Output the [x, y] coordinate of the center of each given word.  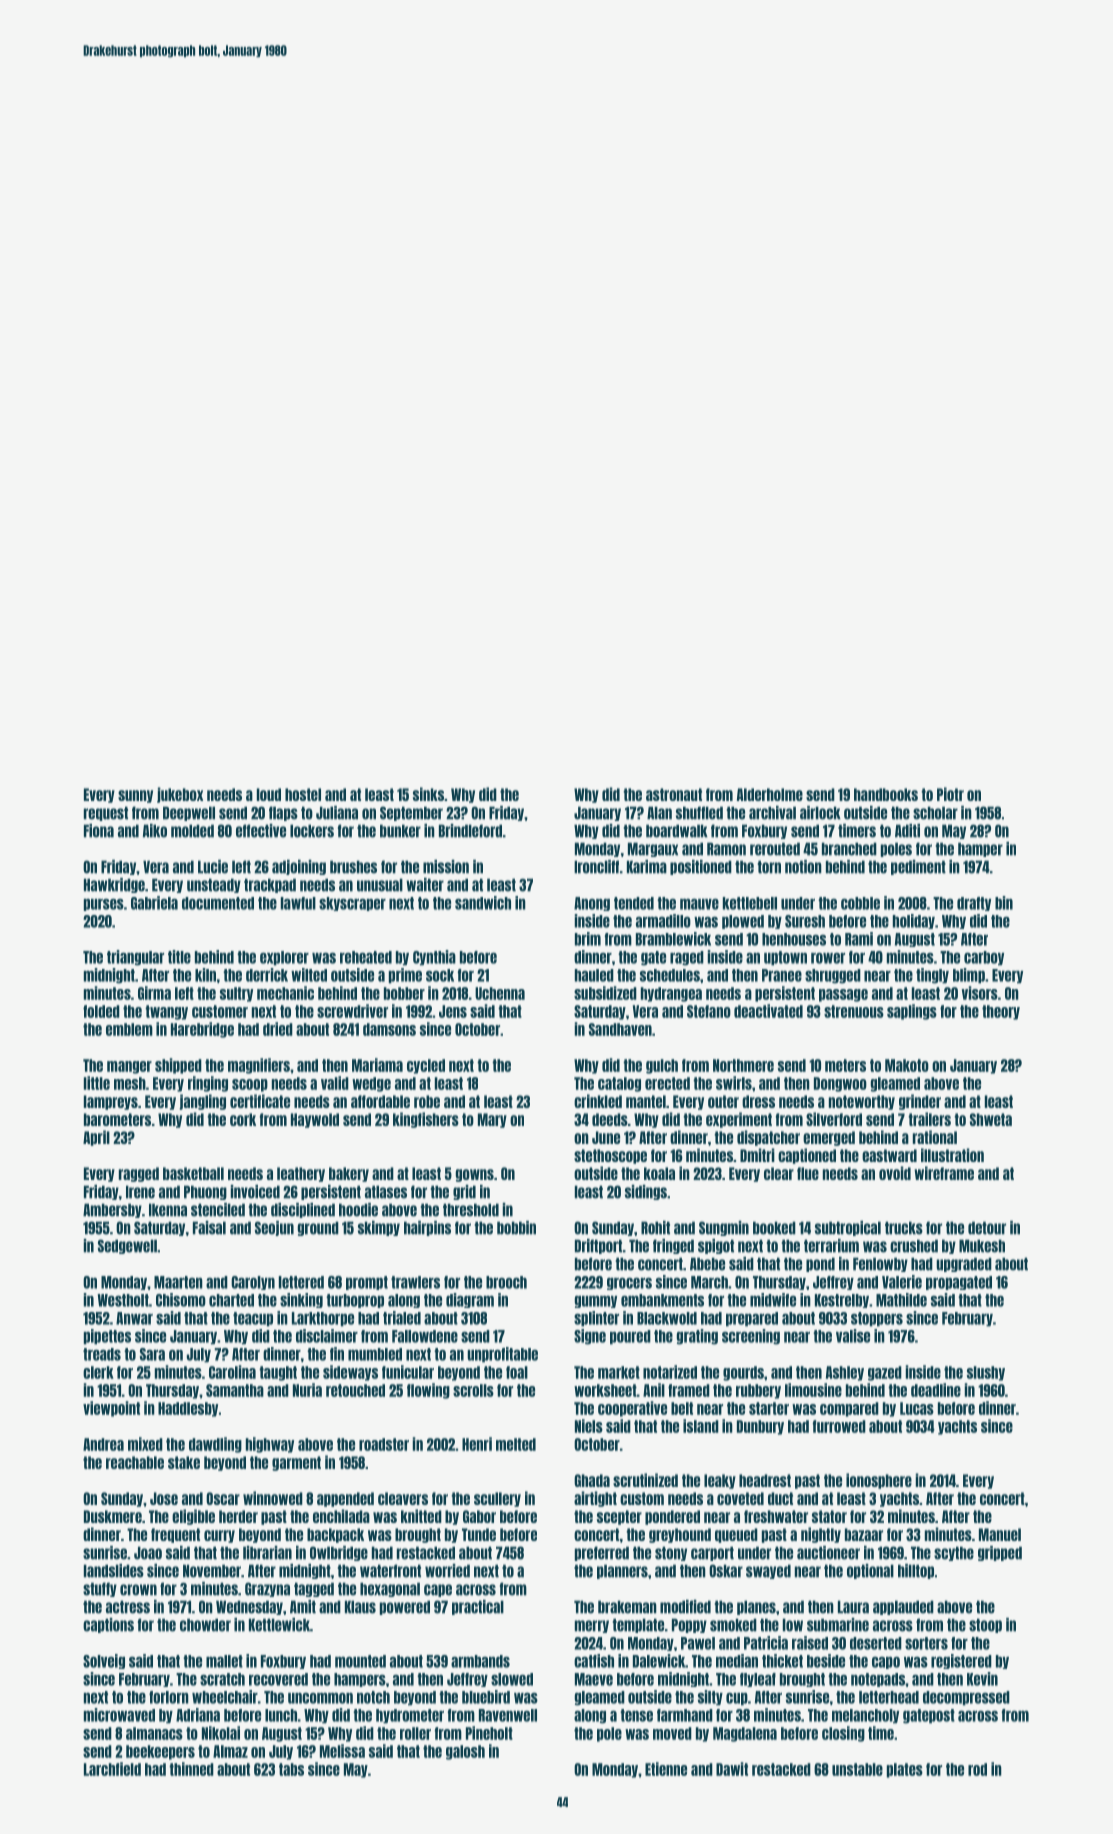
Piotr [950, 794]
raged [687, 958]
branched [849, 849]
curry [219, 1536]
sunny [135, 796]
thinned [191, 1769]
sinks [428, 794]
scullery [497, 1499]
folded [101, 1011]
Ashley [845, 1373]
